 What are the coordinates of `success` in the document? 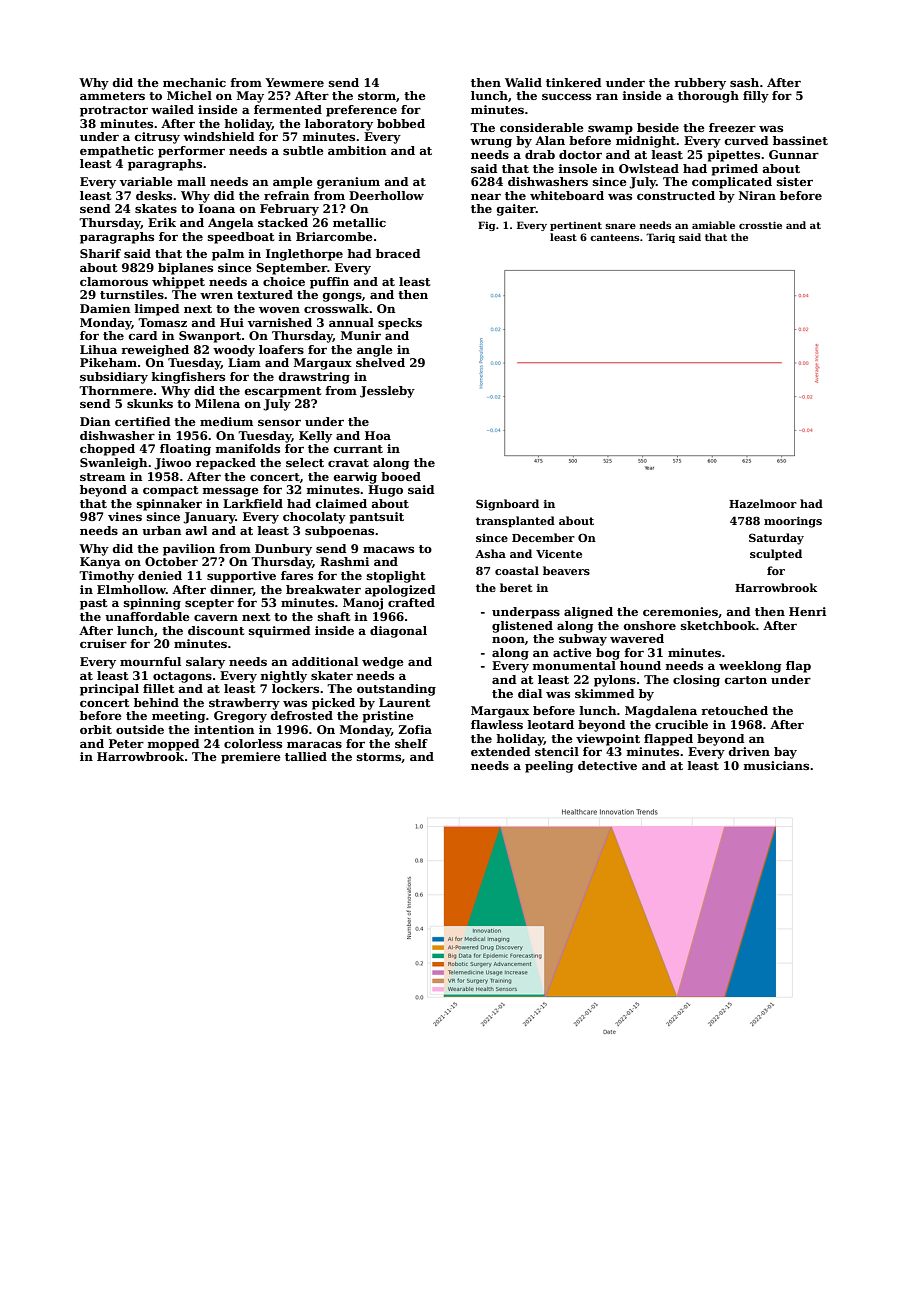 It's located at (566, 97).
